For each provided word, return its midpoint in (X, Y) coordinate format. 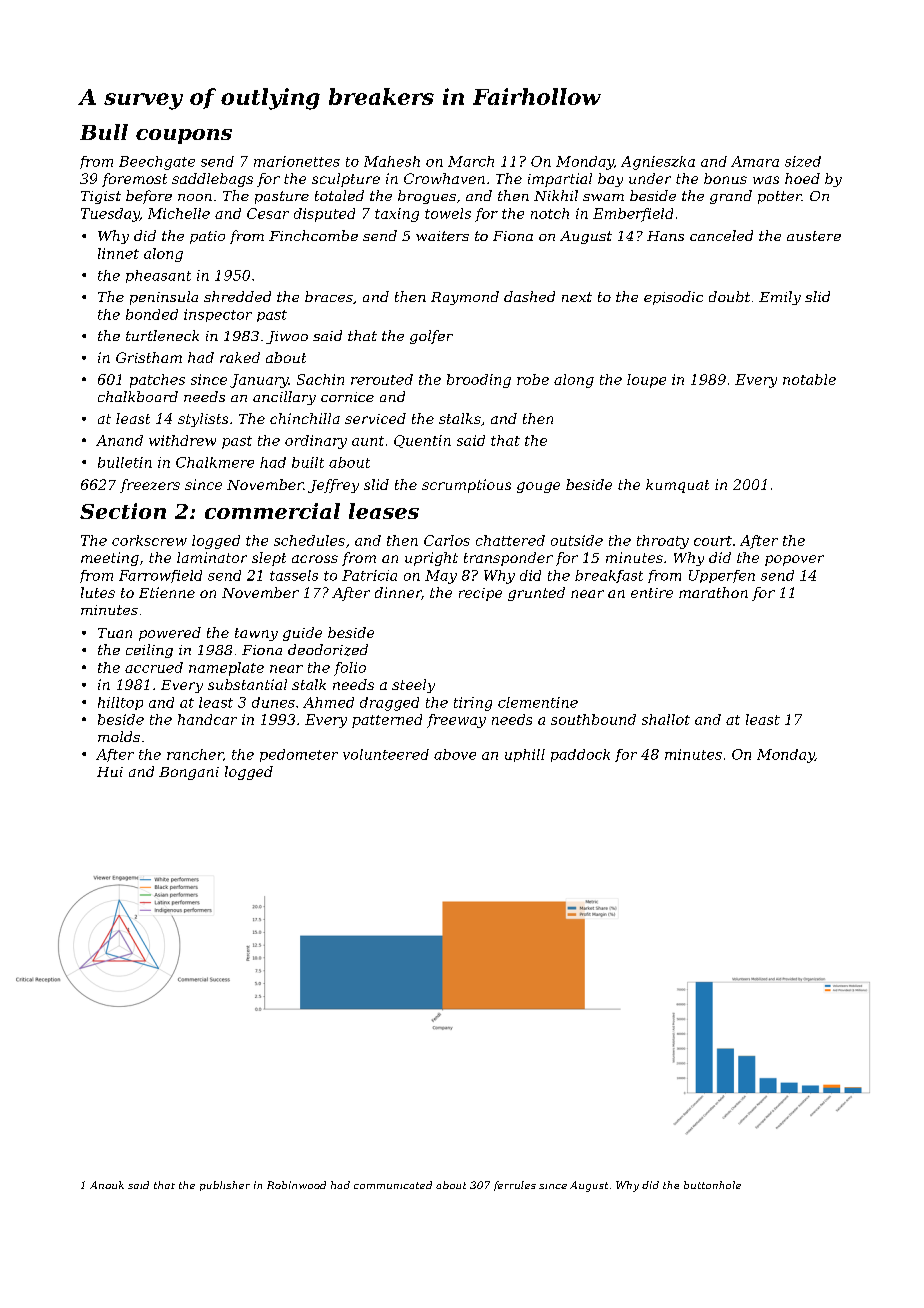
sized (803, 161)
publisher (225, 1186)
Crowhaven (444, 178)
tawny (256, 634)
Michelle (179, 213)
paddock (580, 755)
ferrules (515, 1186)
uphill (525, 755)
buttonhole (712, 1185)
